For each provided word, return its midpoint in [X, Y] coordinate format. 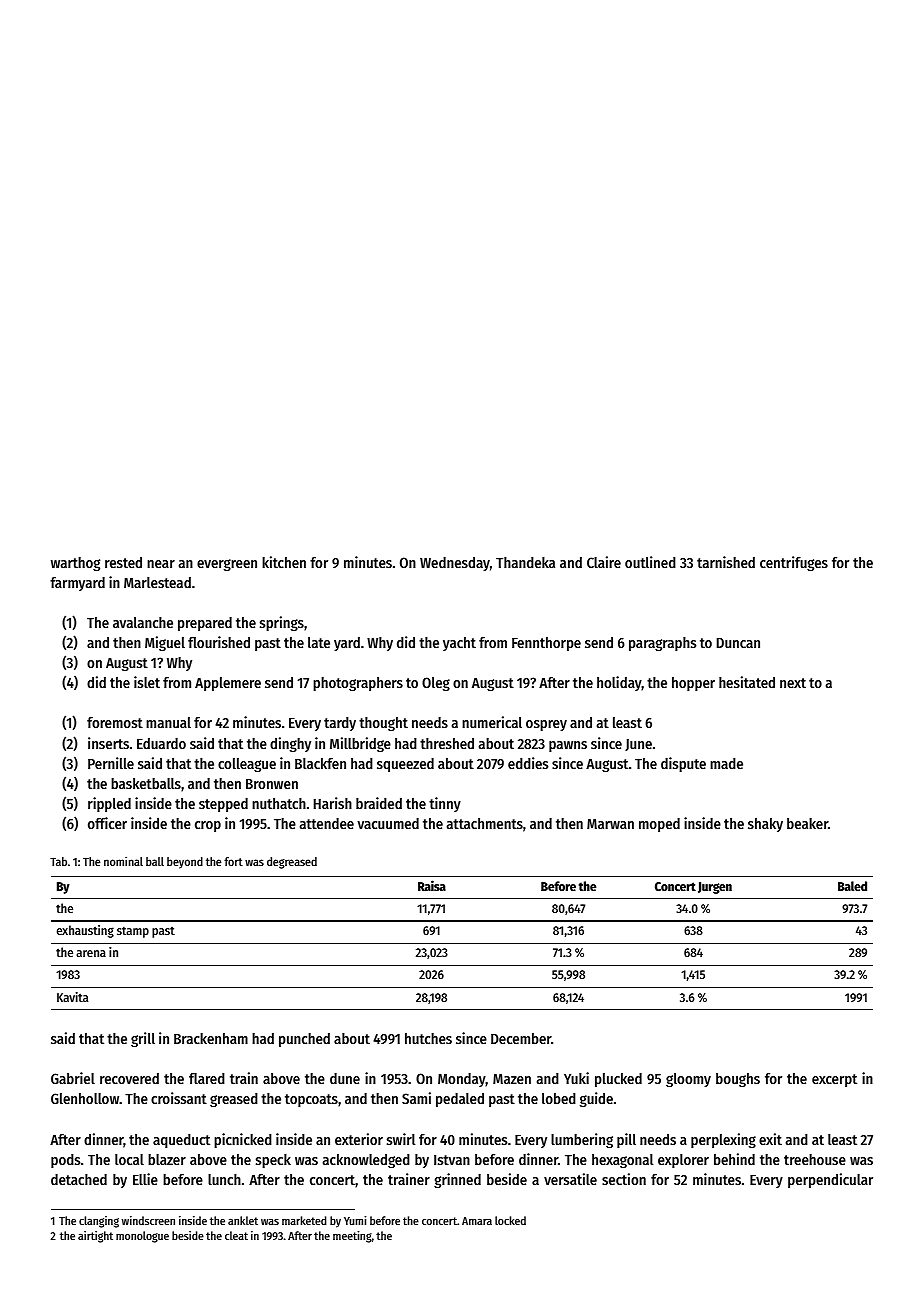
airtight [95, 1237]
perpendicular [830, 1180]
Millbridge [360, 744]
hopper [693, 684]
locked [510, 1220]
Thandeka [525, 562]
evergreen [227, 565]
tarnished [726, 562]
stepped [223, 805]
